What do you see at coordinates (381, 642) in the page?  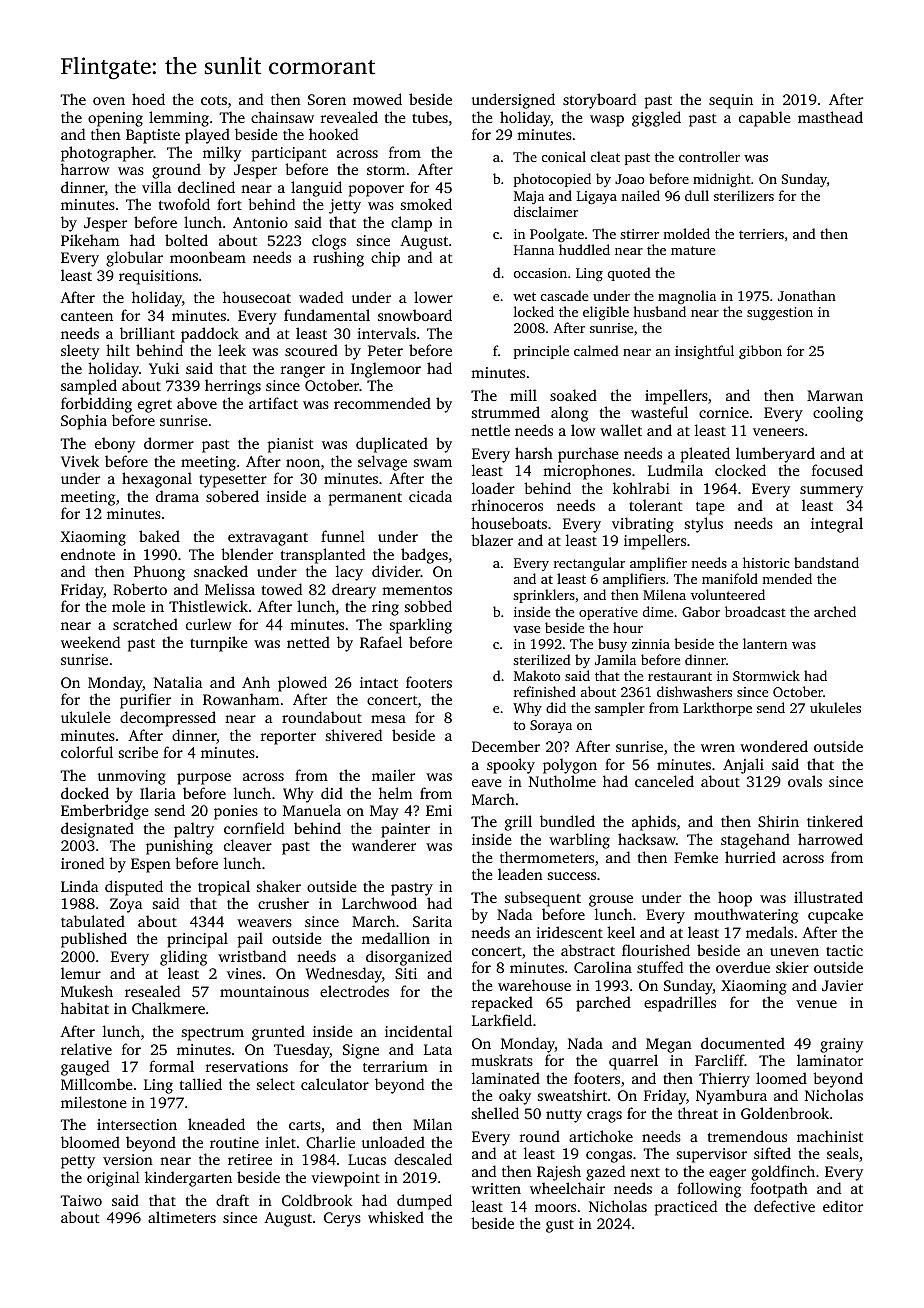 I see `Rafael` at bounding box center [381, 642].
